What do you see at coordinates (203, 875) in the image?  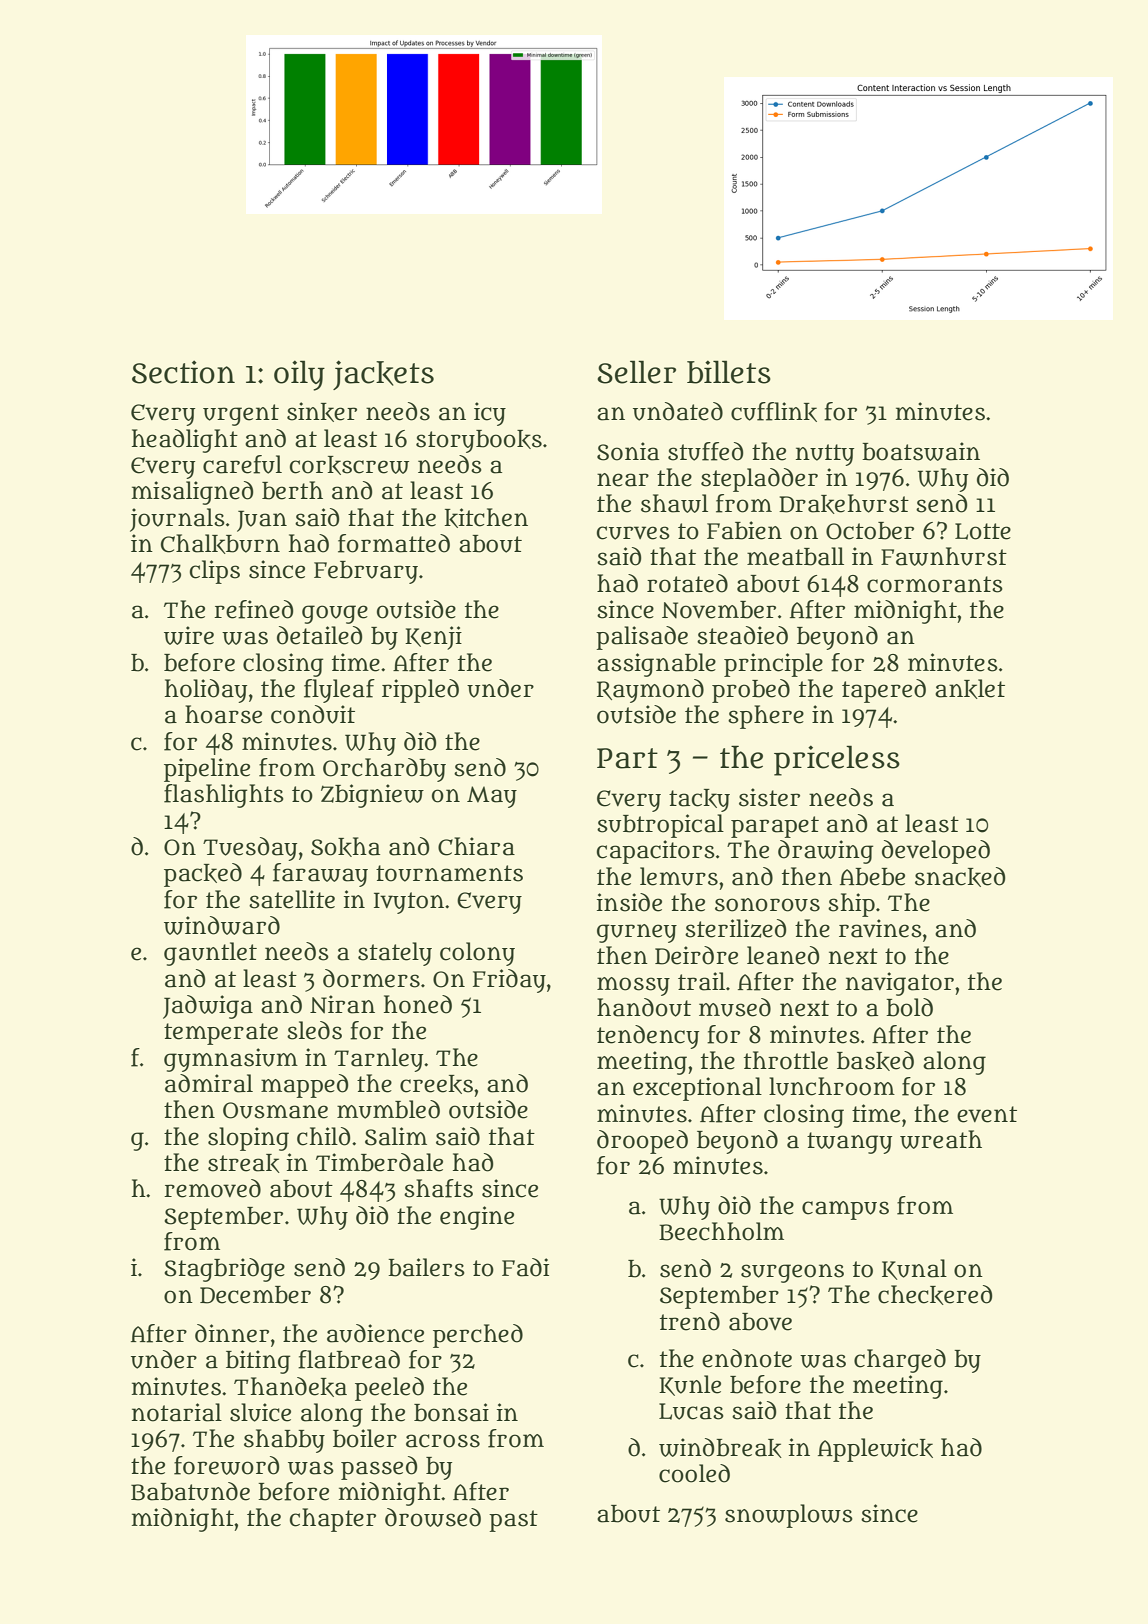 I see `packed` at bounding box center [203, 875].
